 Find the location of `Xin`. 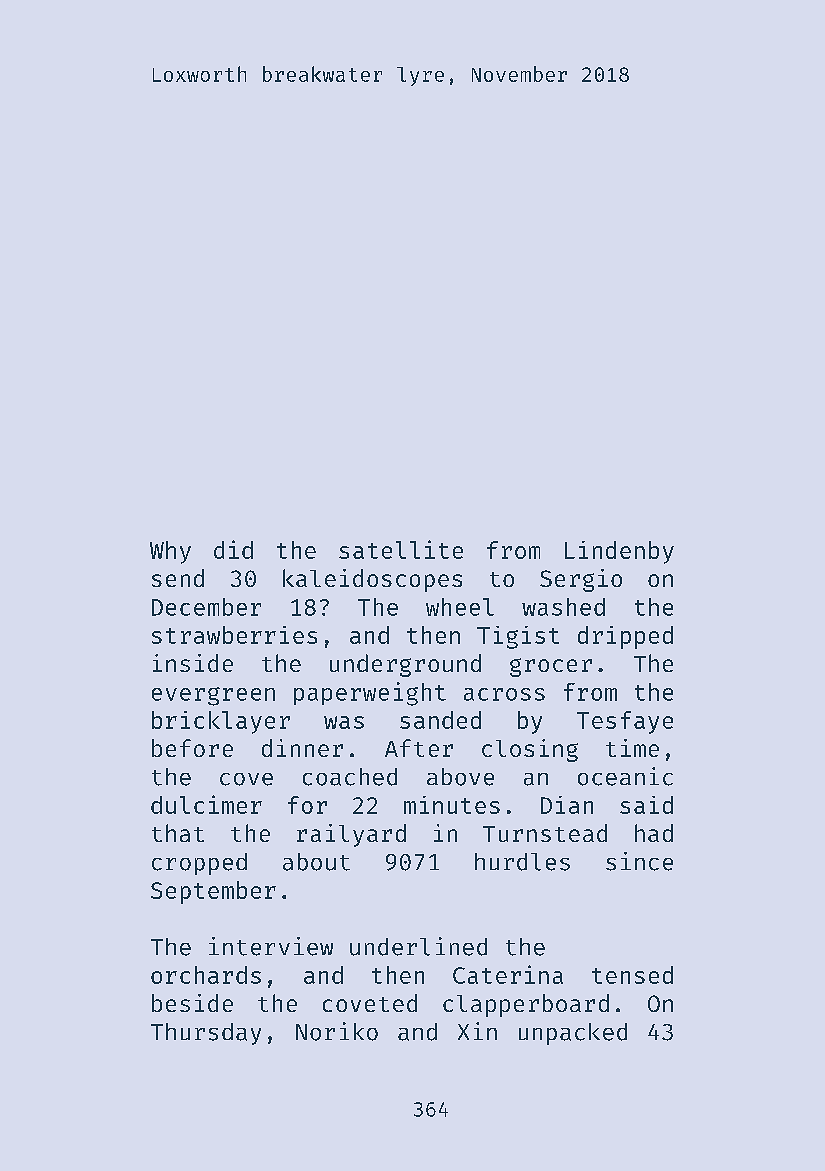

Xin is located at coordinates (477, 1031).
